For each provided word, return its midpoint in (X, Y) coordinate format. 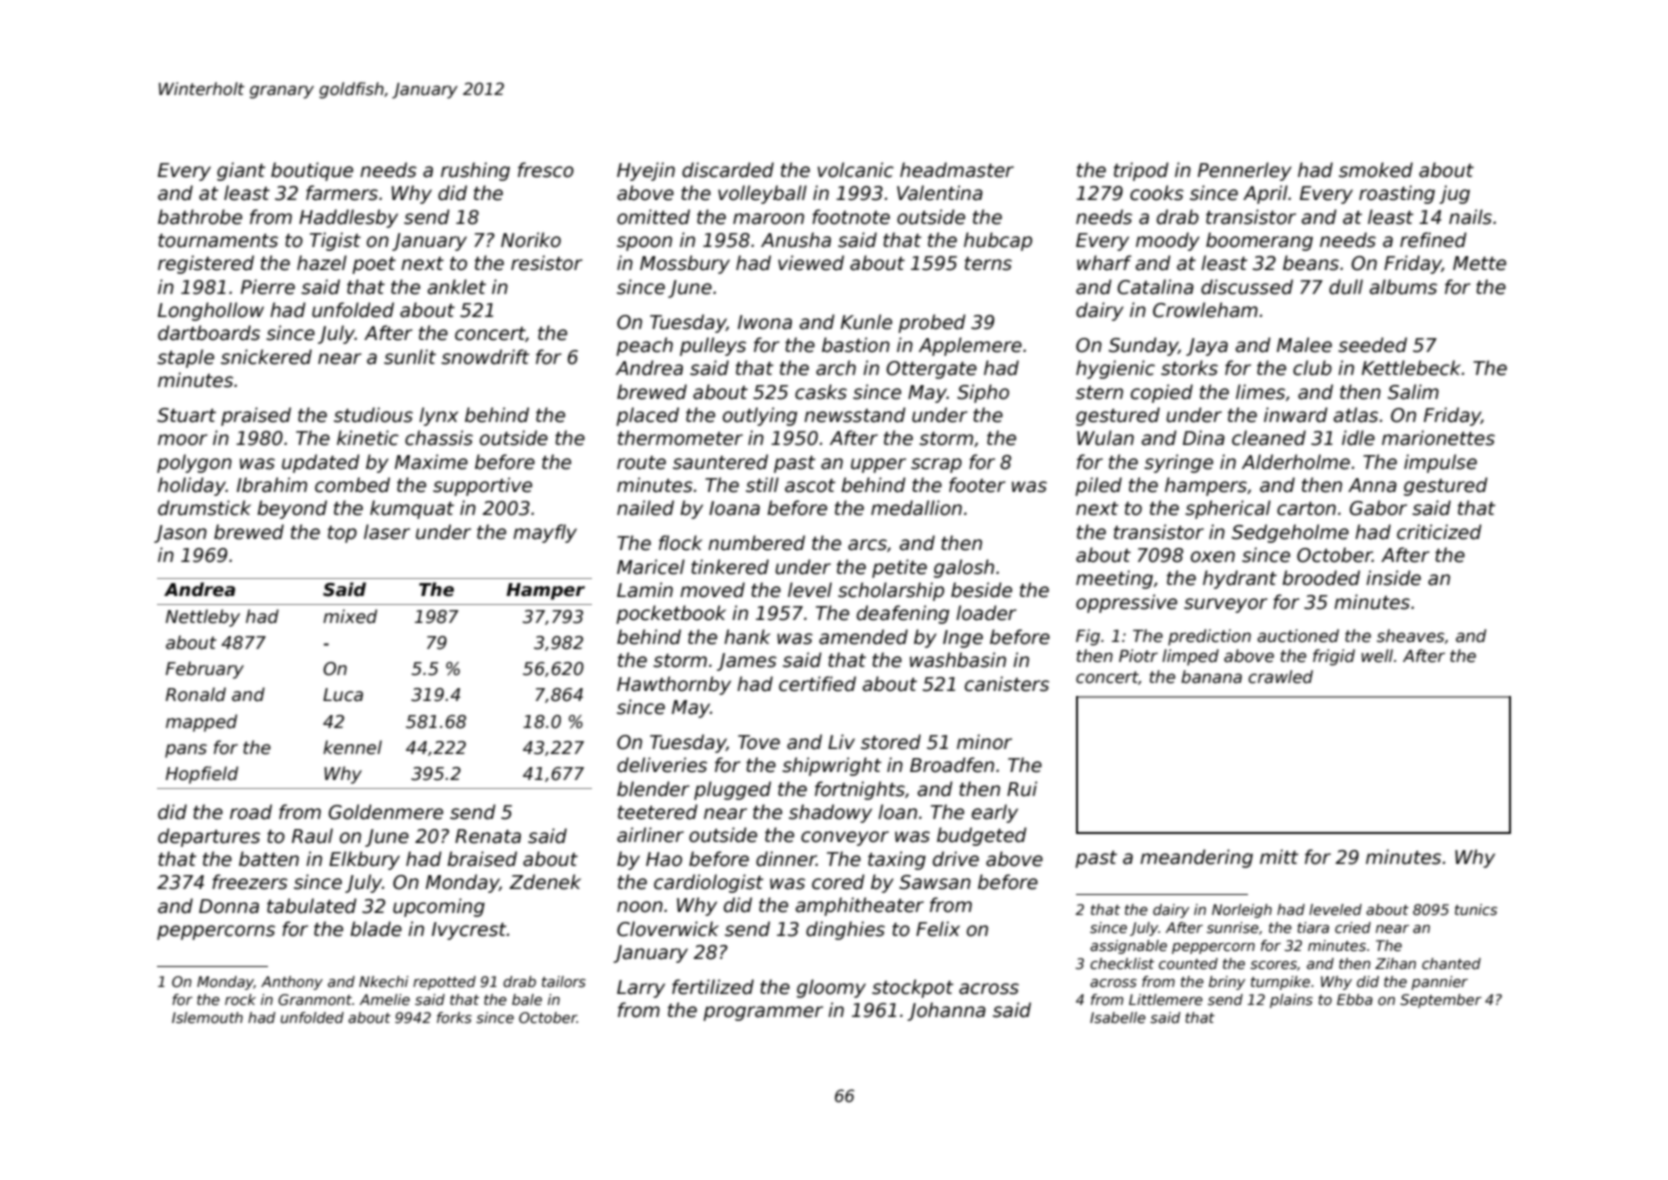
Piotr (1138, 656)
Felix (938, 929)
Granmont (315, 999)
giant (241, 171)
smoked (1376, 170)
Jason (180, 534)
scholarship (891, 591)
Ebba (1355, 999)
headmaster (957, 170)
